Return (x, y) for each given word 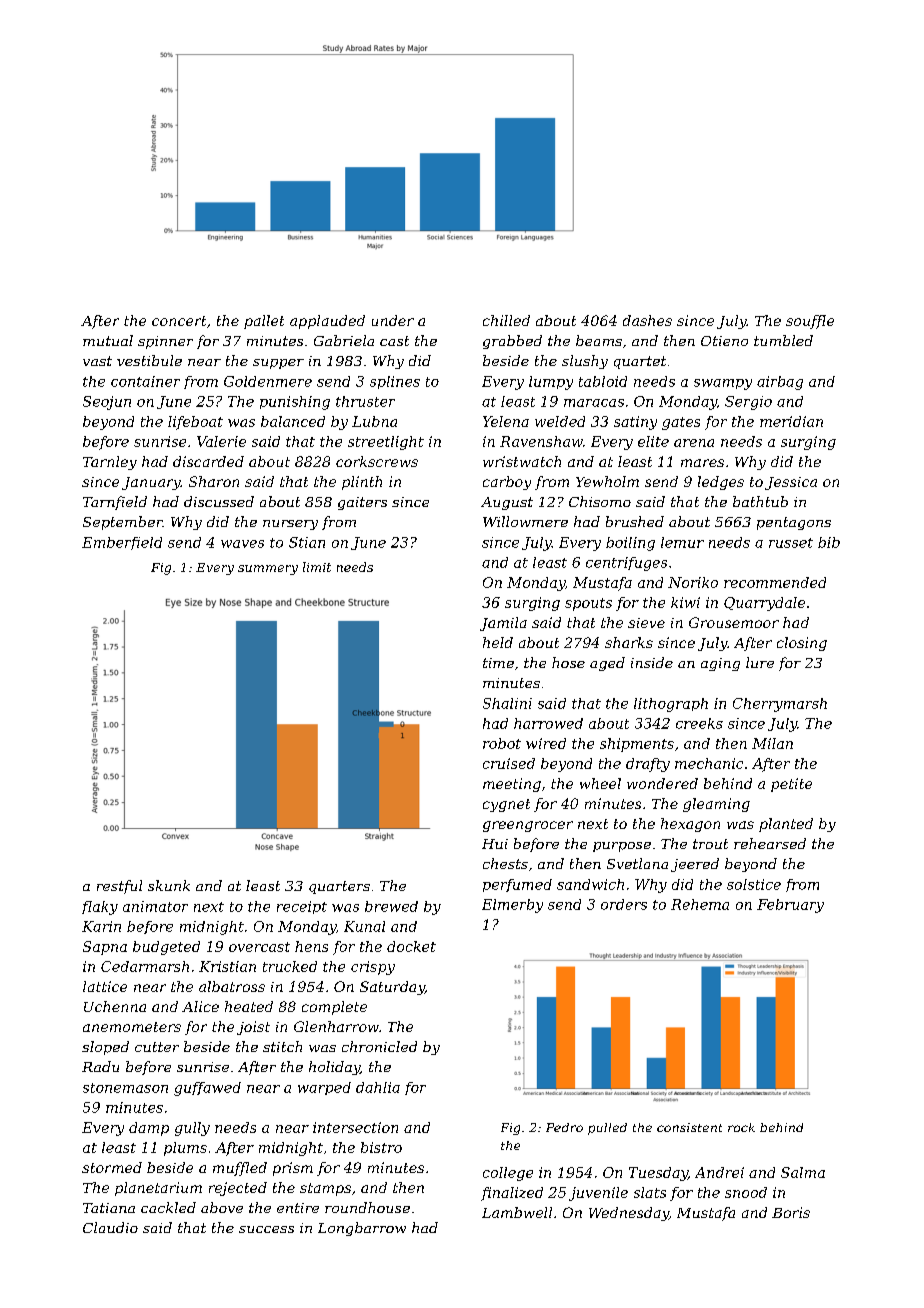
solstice (754, 884)
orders (624, 904)
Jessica (791, 483)
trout (710, 844)
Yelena (506, 421)
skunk (169, 885)
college (508, 1174)
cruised (509, 763)
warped (324, 1088)
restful (119, 887)
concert (179, 321)
